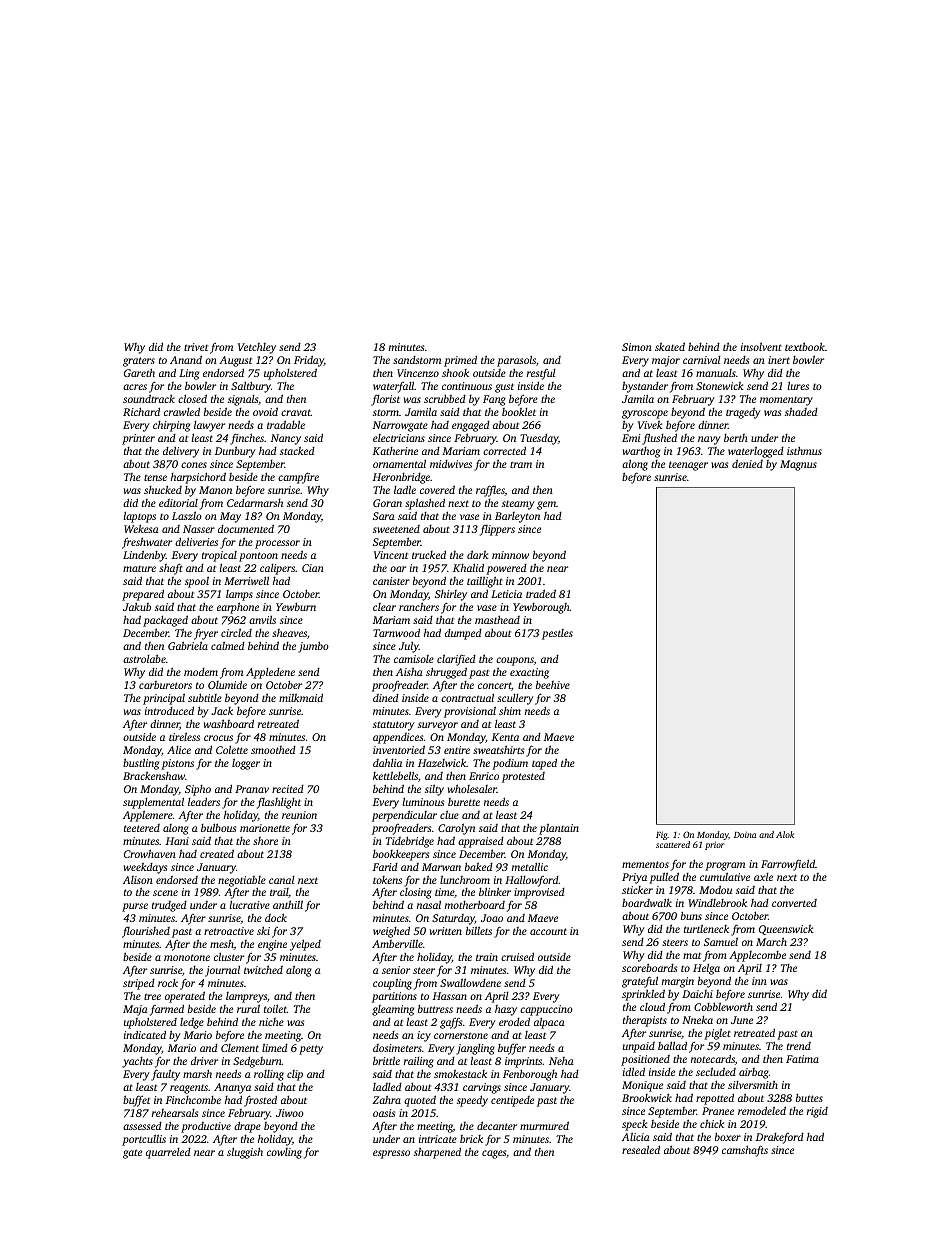  Describe the element at coordinates (163, 489) in the document. I see `shucked` at that location.
